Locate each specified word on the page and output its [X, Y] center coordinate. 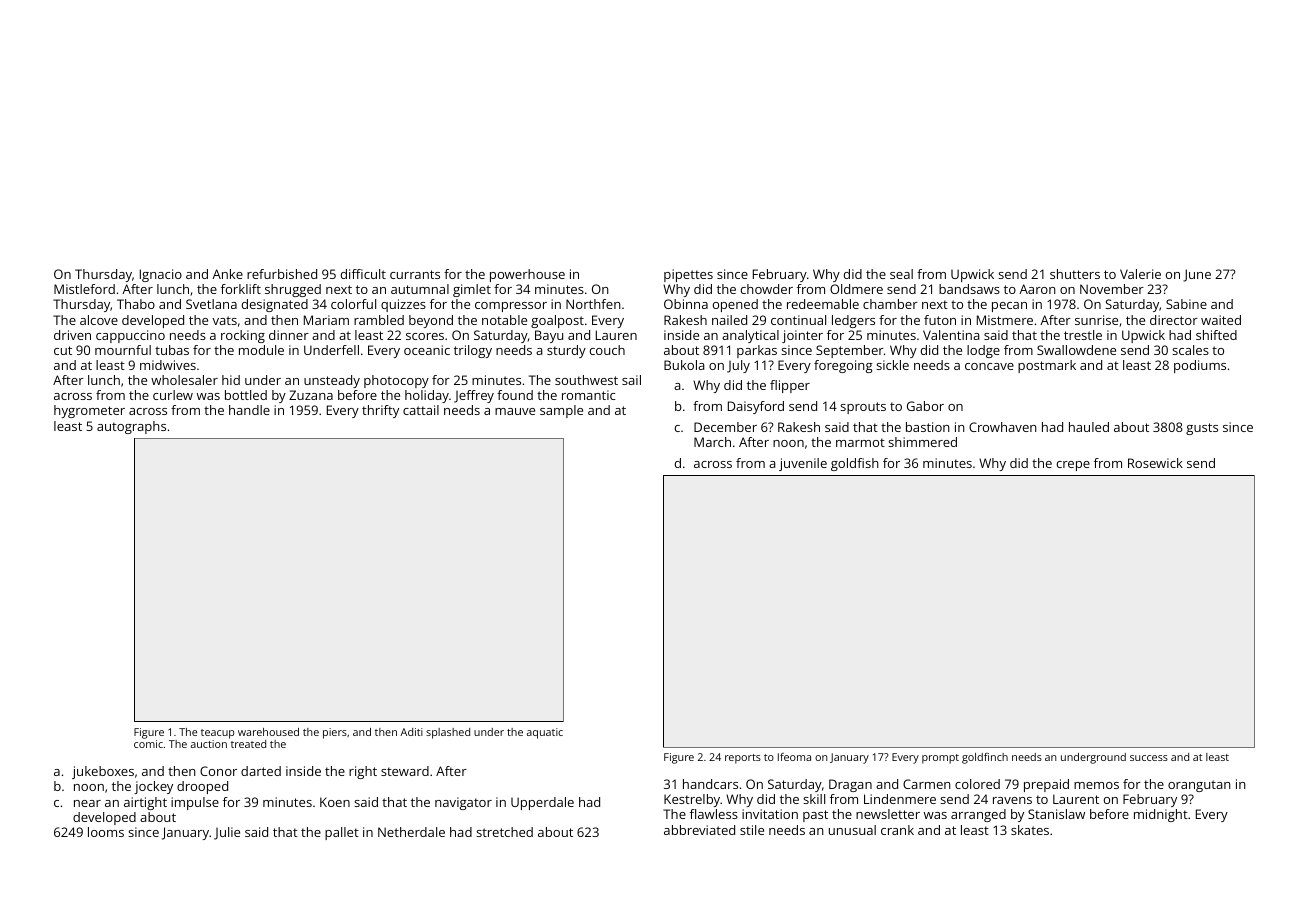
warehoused [268, 732]
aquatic [545, 733]
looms [106, 832]
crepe [1073, 466]
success [1149, 758]
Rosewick [1155, 463]
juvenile [803, 464]
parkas [757, 351]
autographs [131, 427]
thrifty [380, 411]
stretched [505, 832]
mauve [515, 411]
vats [224, 320]
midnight [1161, 815]
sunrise [1096, 320]
